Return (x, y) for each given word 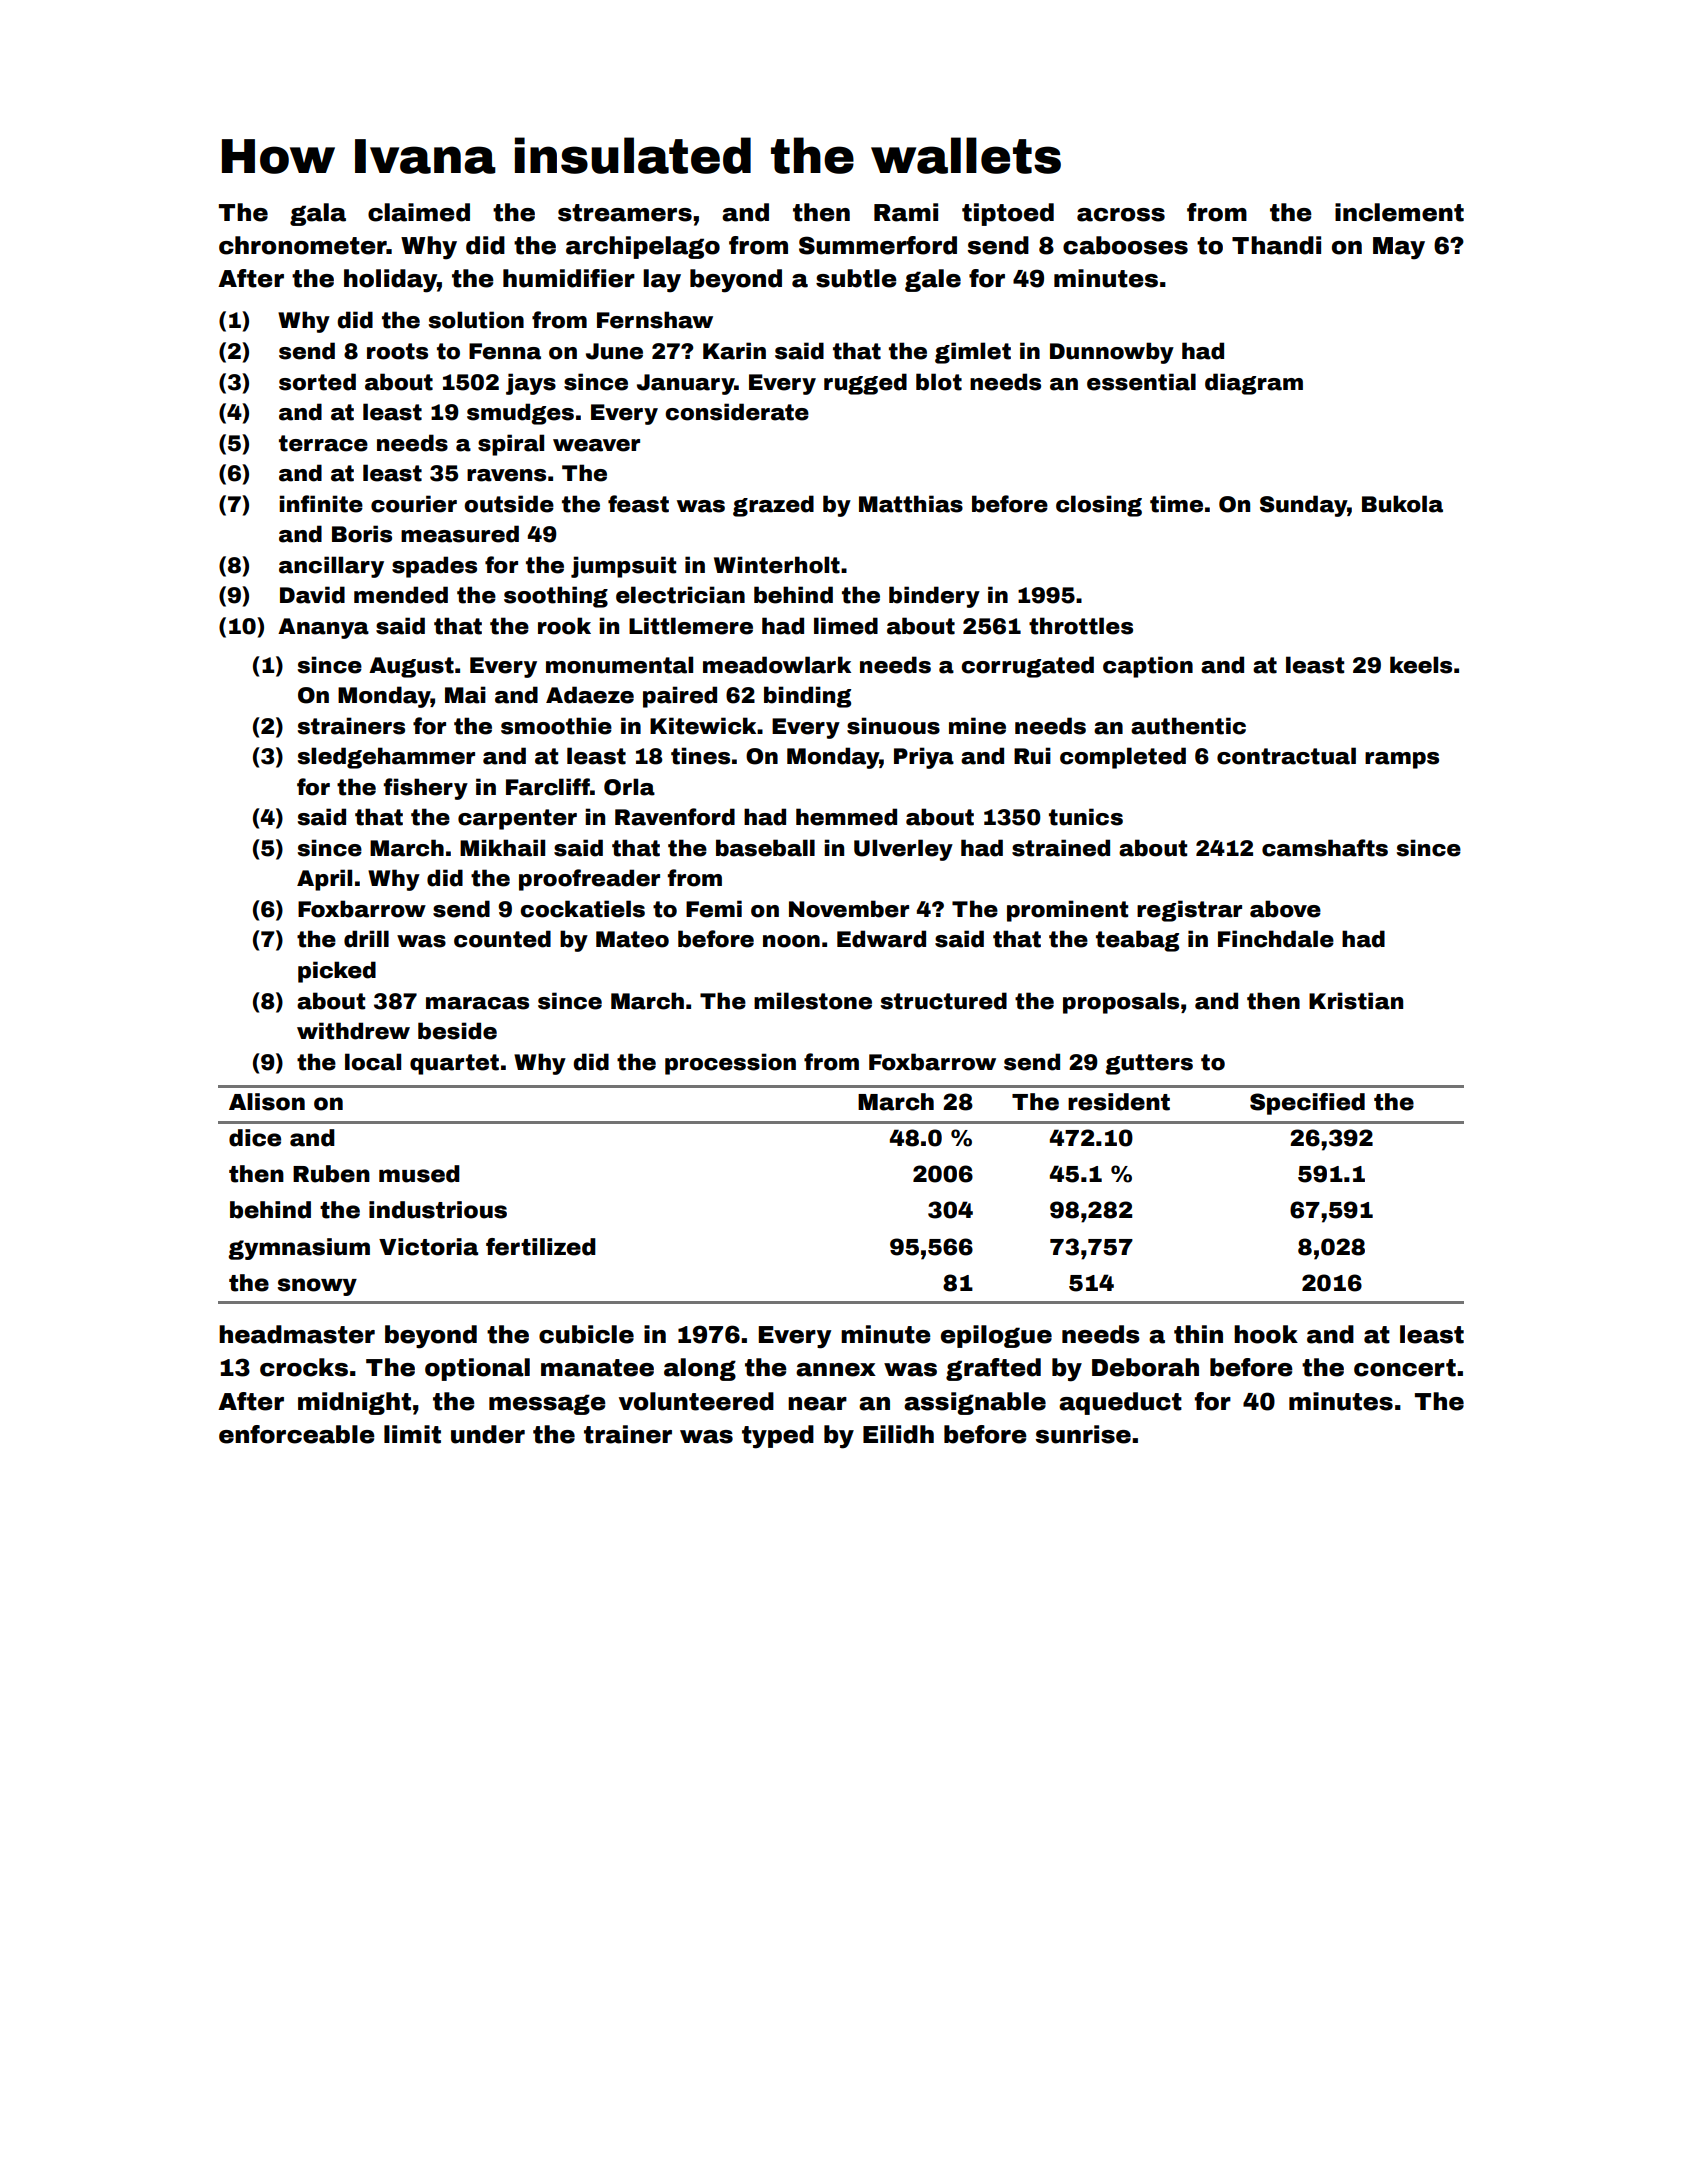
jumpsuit (623, 567)
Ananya (323, 628)
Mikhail (502, 848)
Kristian (1356, 1001)
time (1176, 504)
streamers (625, 213)
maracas (477, 1003)
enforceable (297, 1434)
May (1399, 248)
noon (791, 941)
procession (730, 1064)
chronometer (303, 245)
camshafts (1325, 848)
